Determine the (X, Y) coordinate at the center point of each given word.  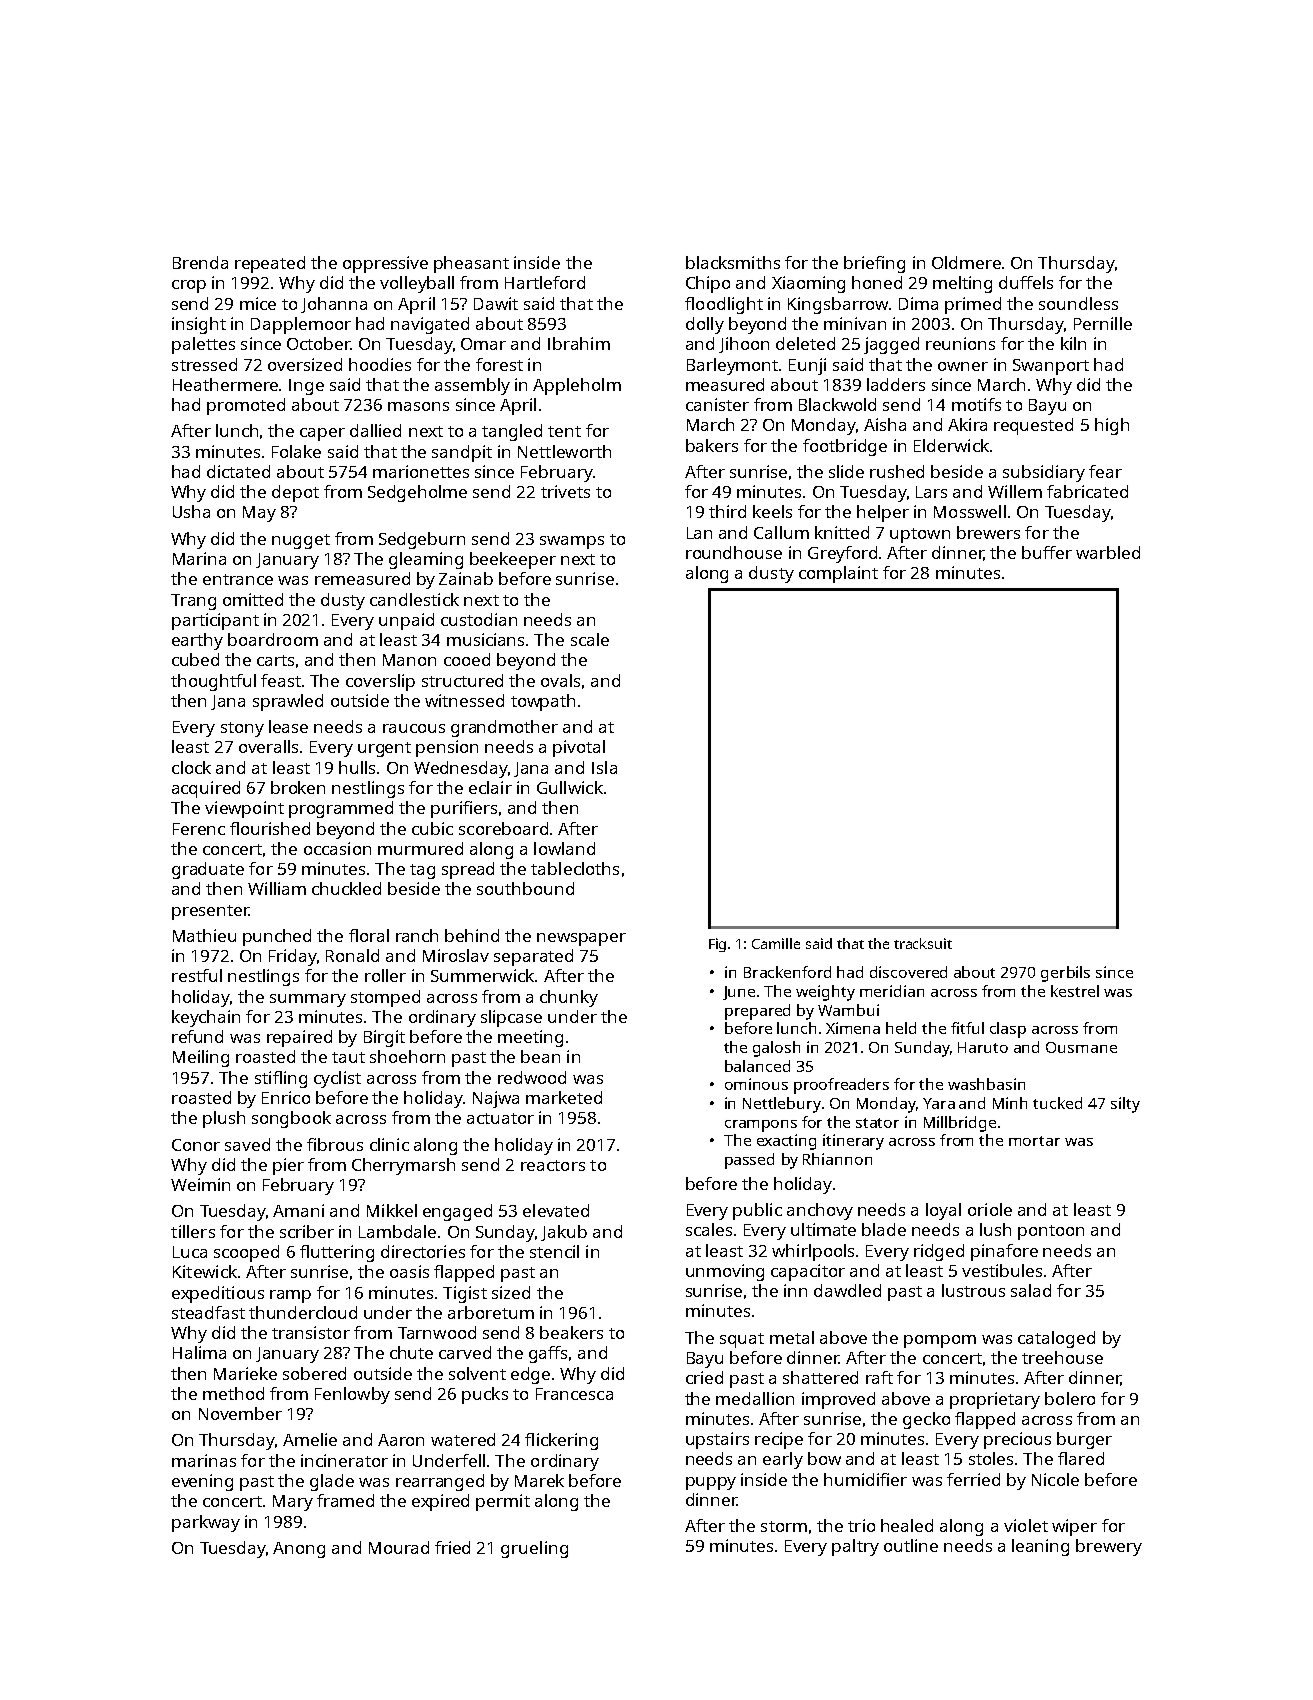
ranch (417, 935)
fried (452, 1547)
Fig (717, 945)
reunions (960, 343)
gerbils (1065, 974)
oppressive (385, 264)
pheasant (471, 264)
